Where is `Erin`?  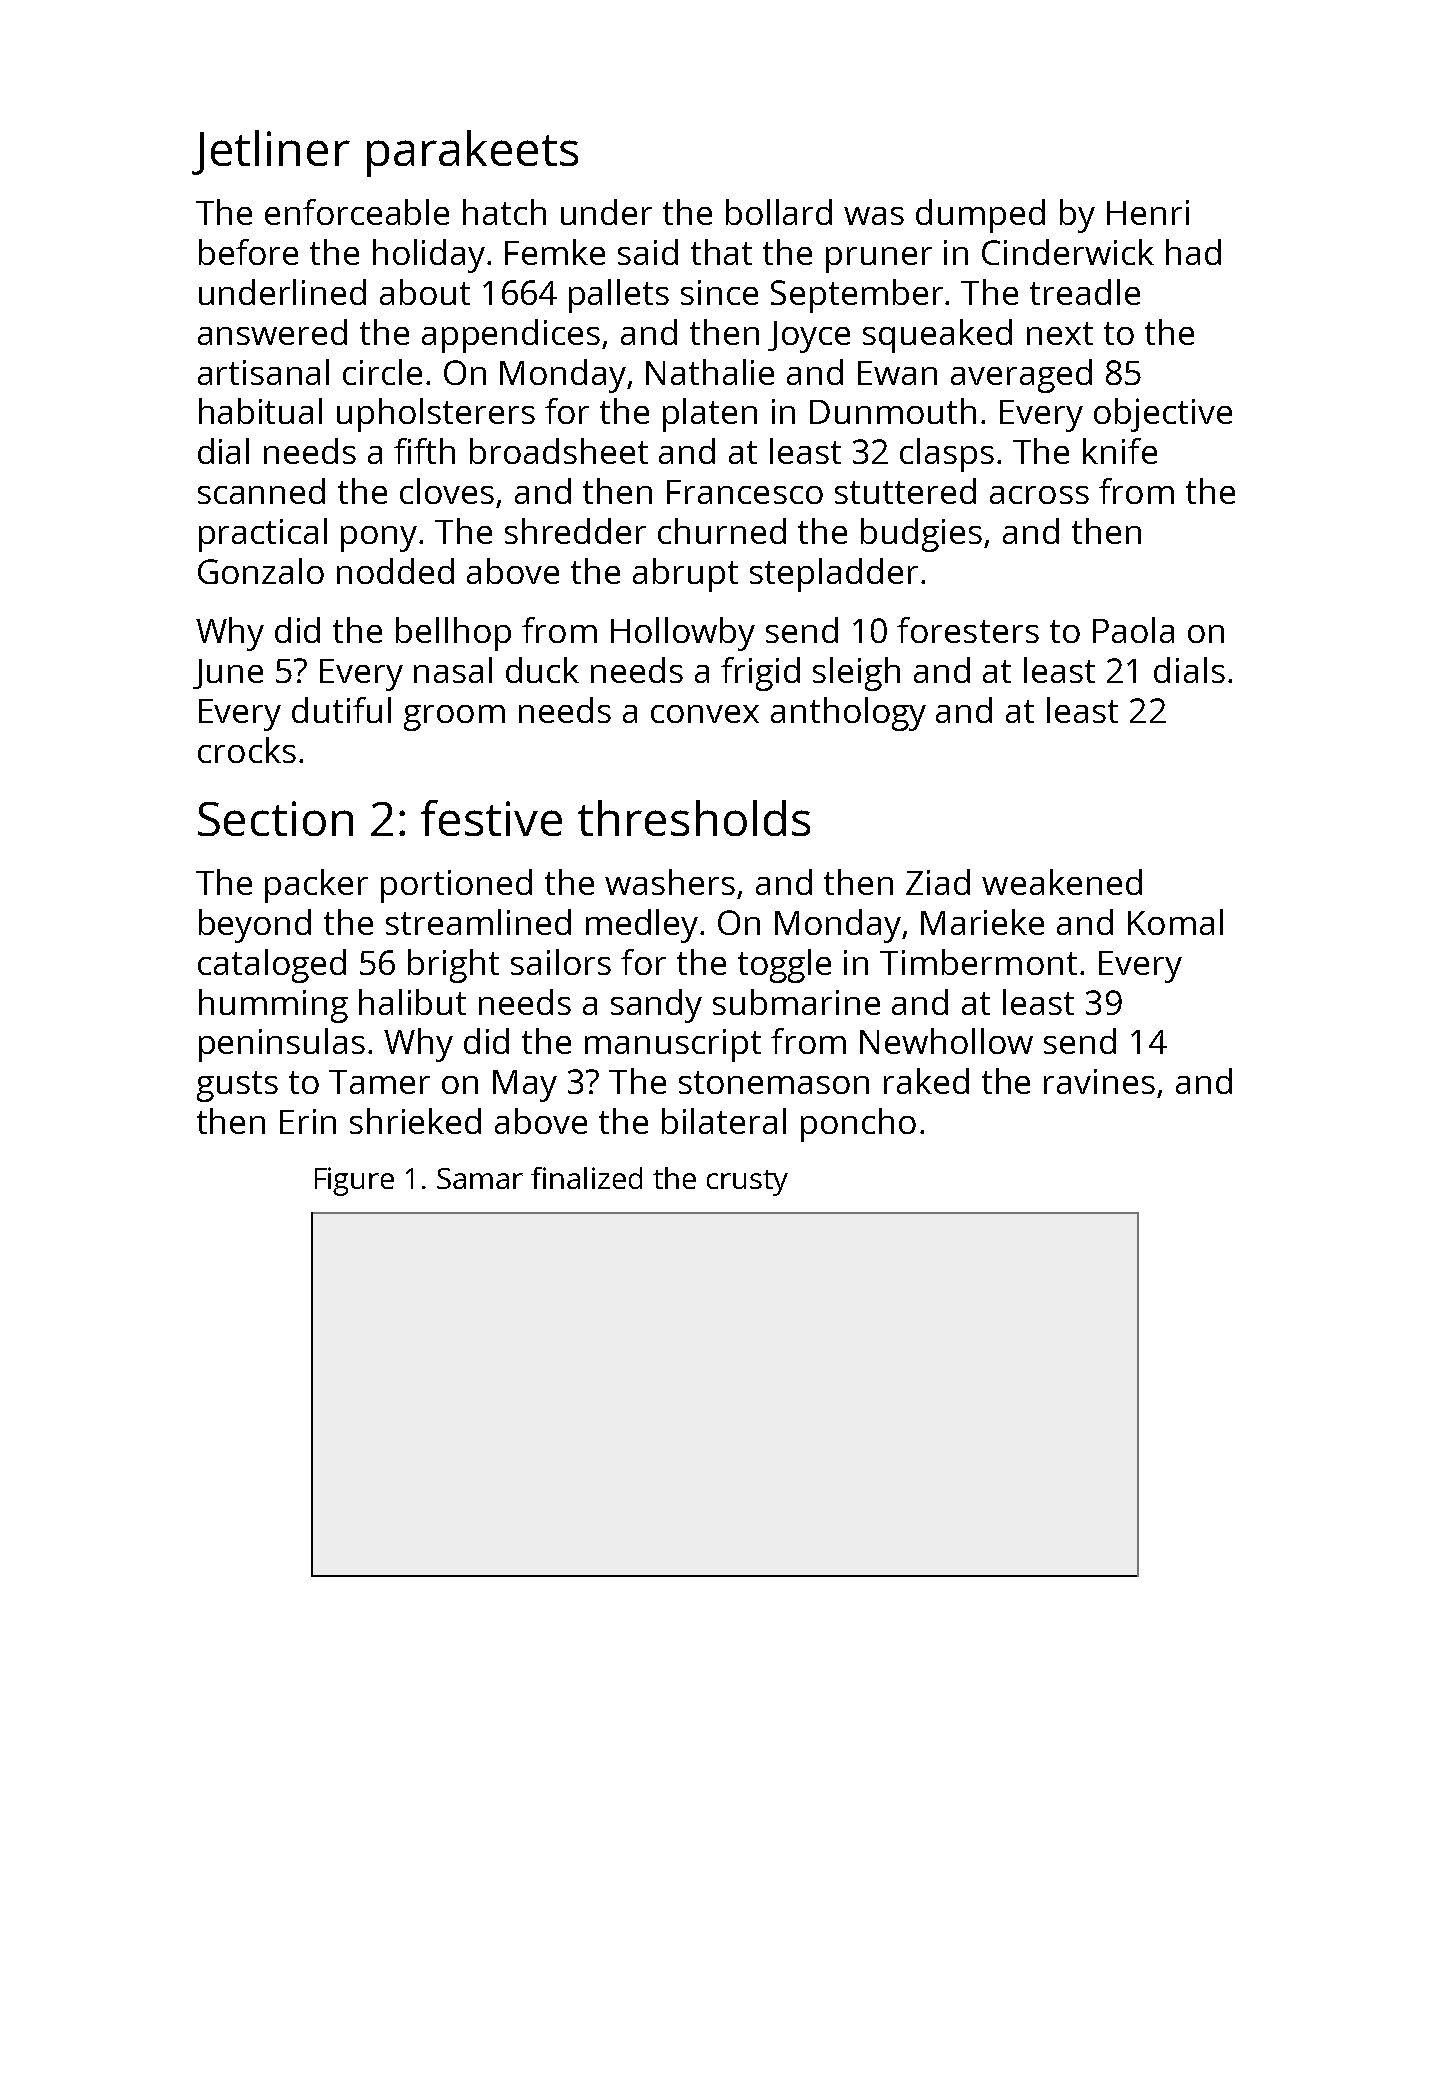 Erin is located at coordinates (308, 1121).
